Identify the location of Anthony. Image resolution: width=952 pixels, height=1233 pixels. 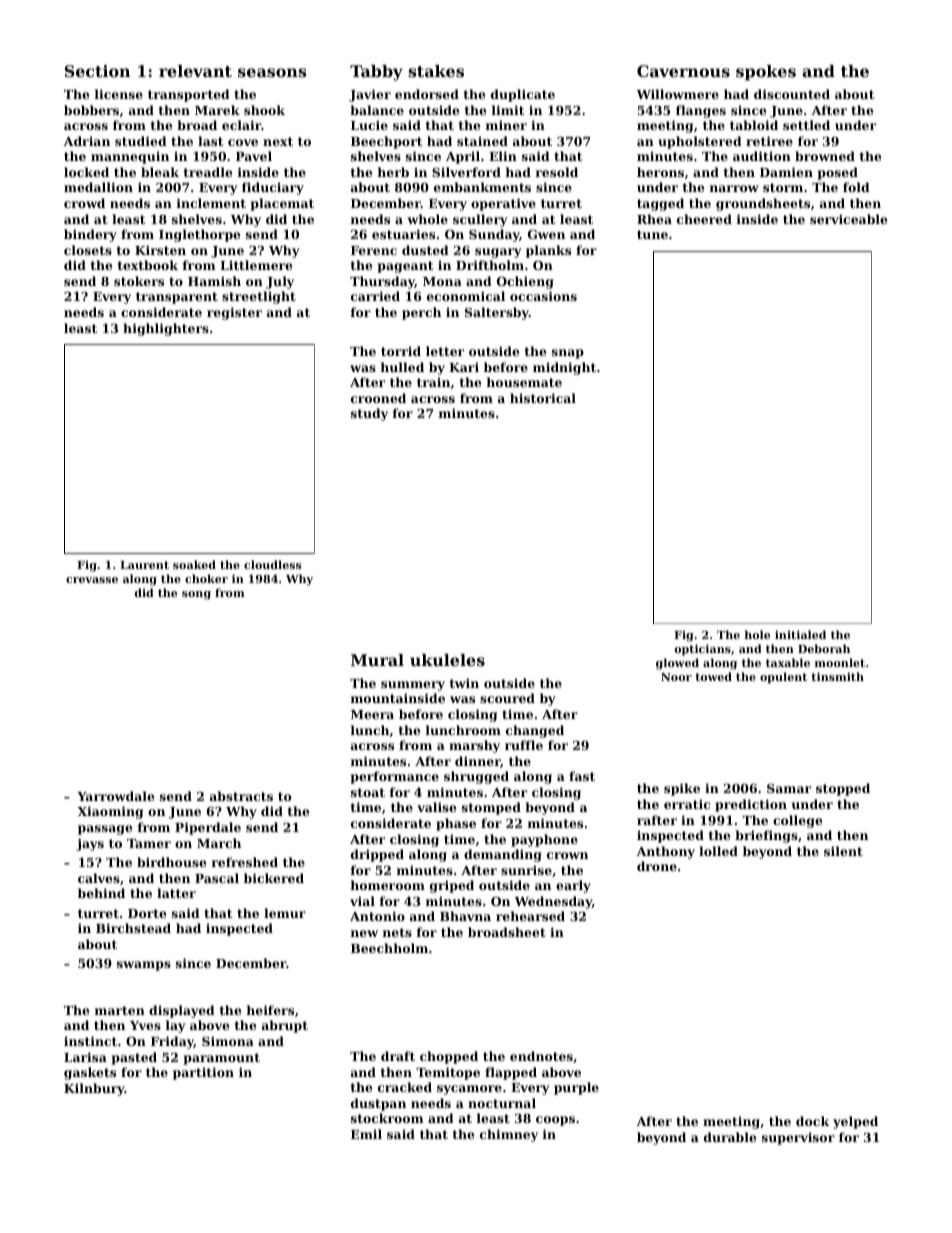
(665, 852).
